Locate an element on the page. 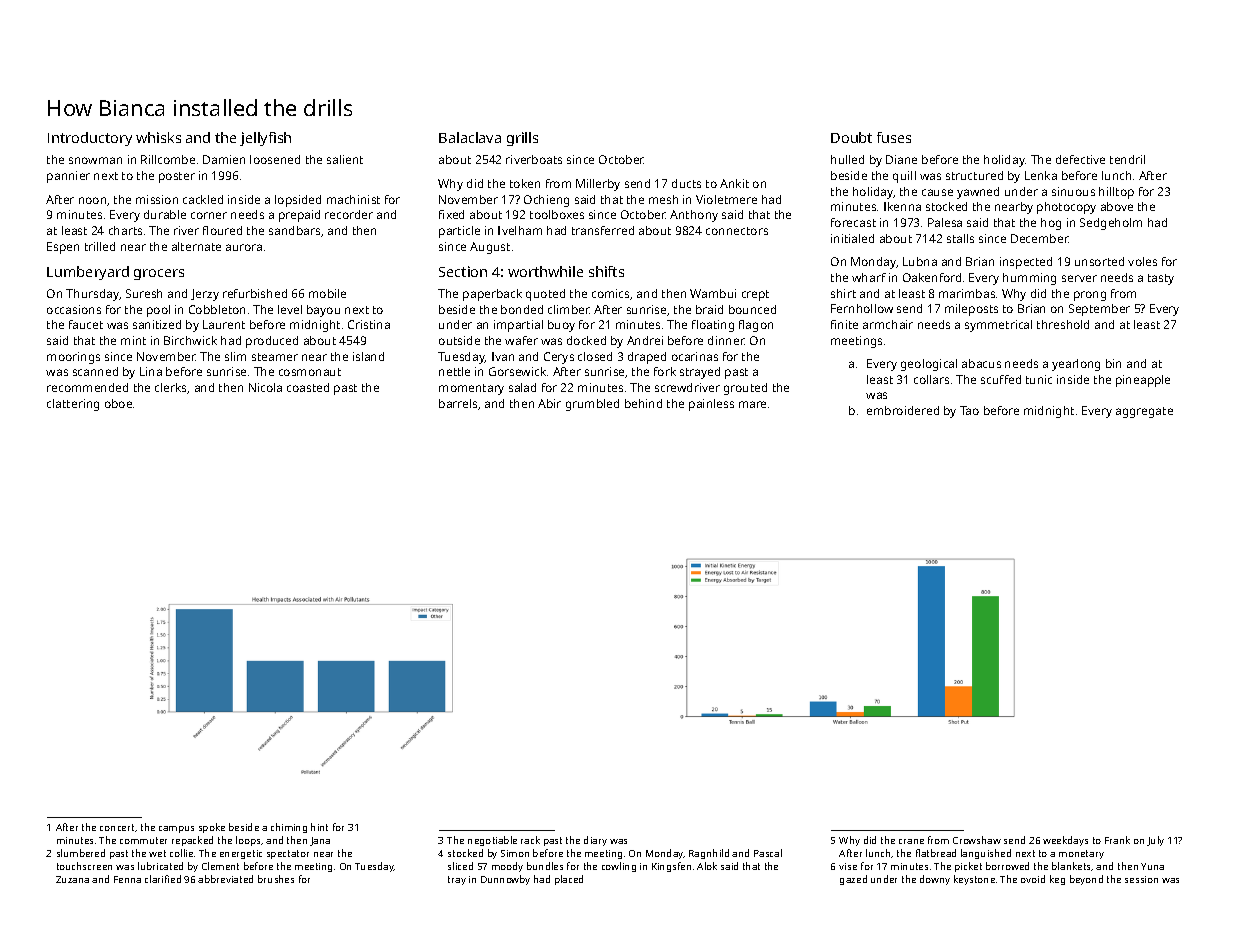  Zuzana is located at coordinates (72, 879).
